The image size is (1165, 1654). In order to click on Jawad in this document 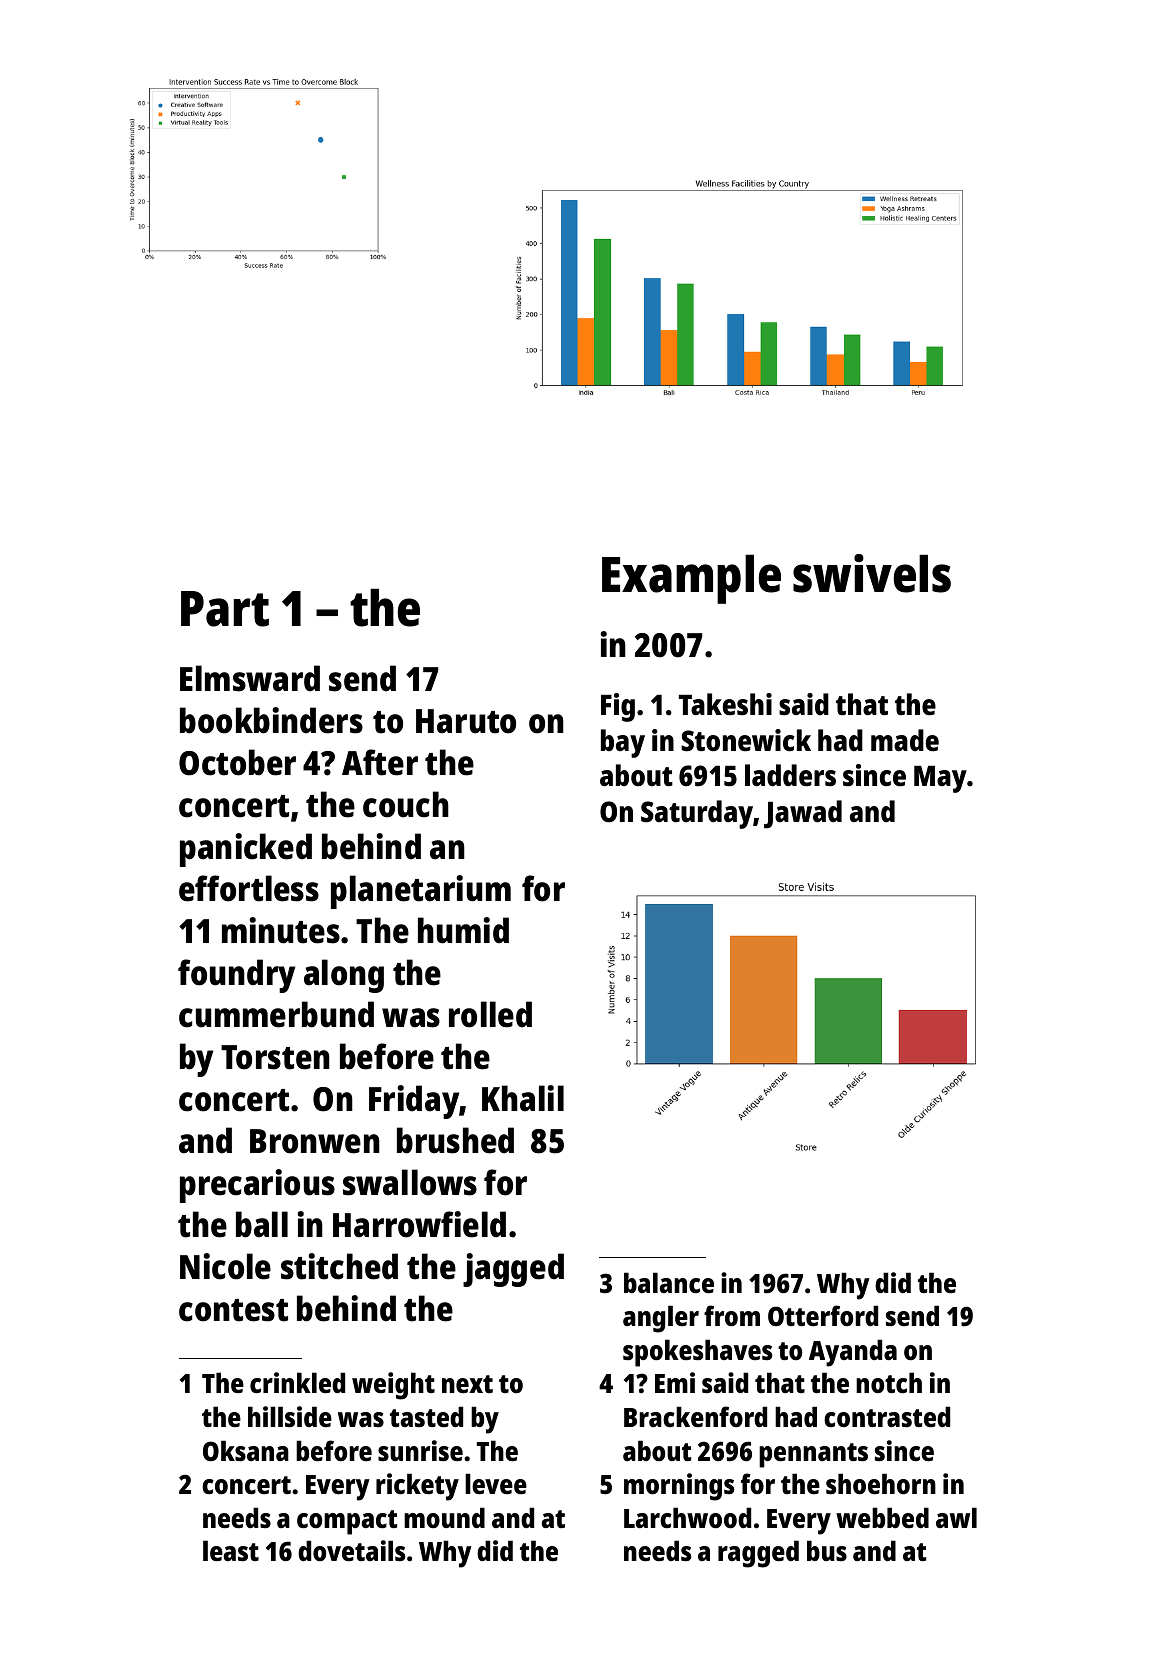, I will do `click(803, 814)`.
